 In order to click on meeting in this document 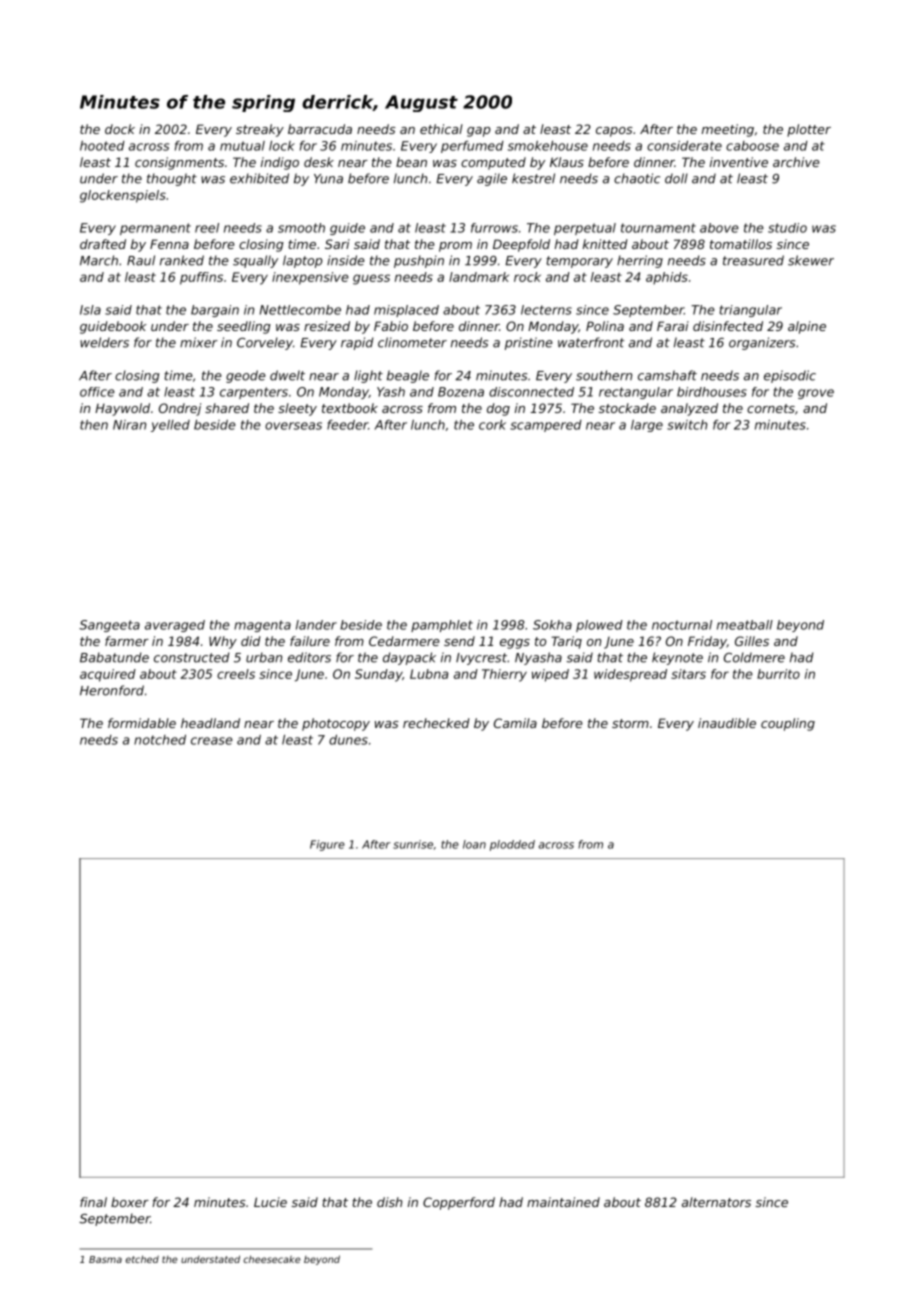, I will do `click(728, 130)`.
